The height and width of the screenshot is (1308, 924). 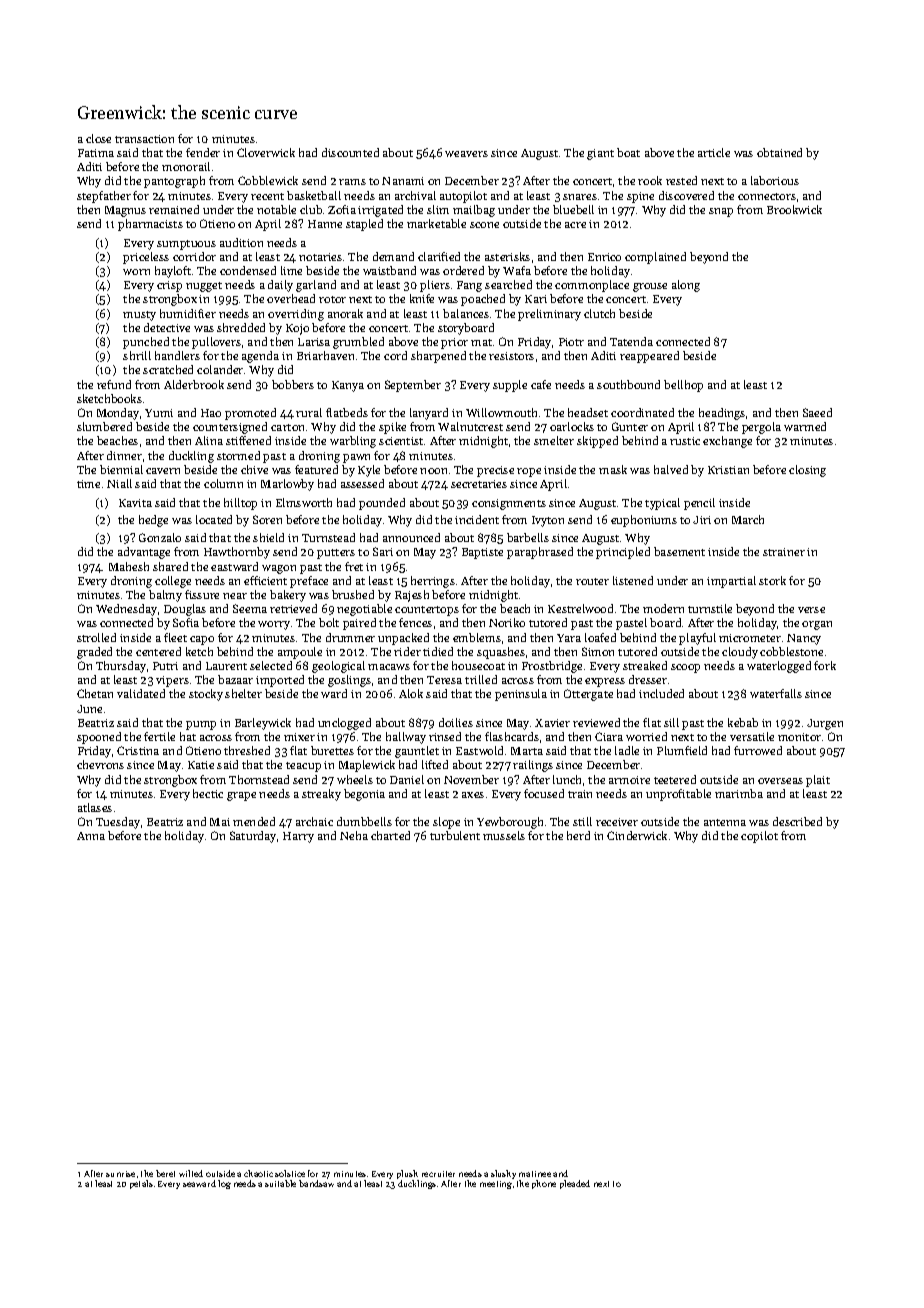 What do you see at coordinates (250, 608) in the screenshot?
I see `Seema` at bounding box center [250, 608].
